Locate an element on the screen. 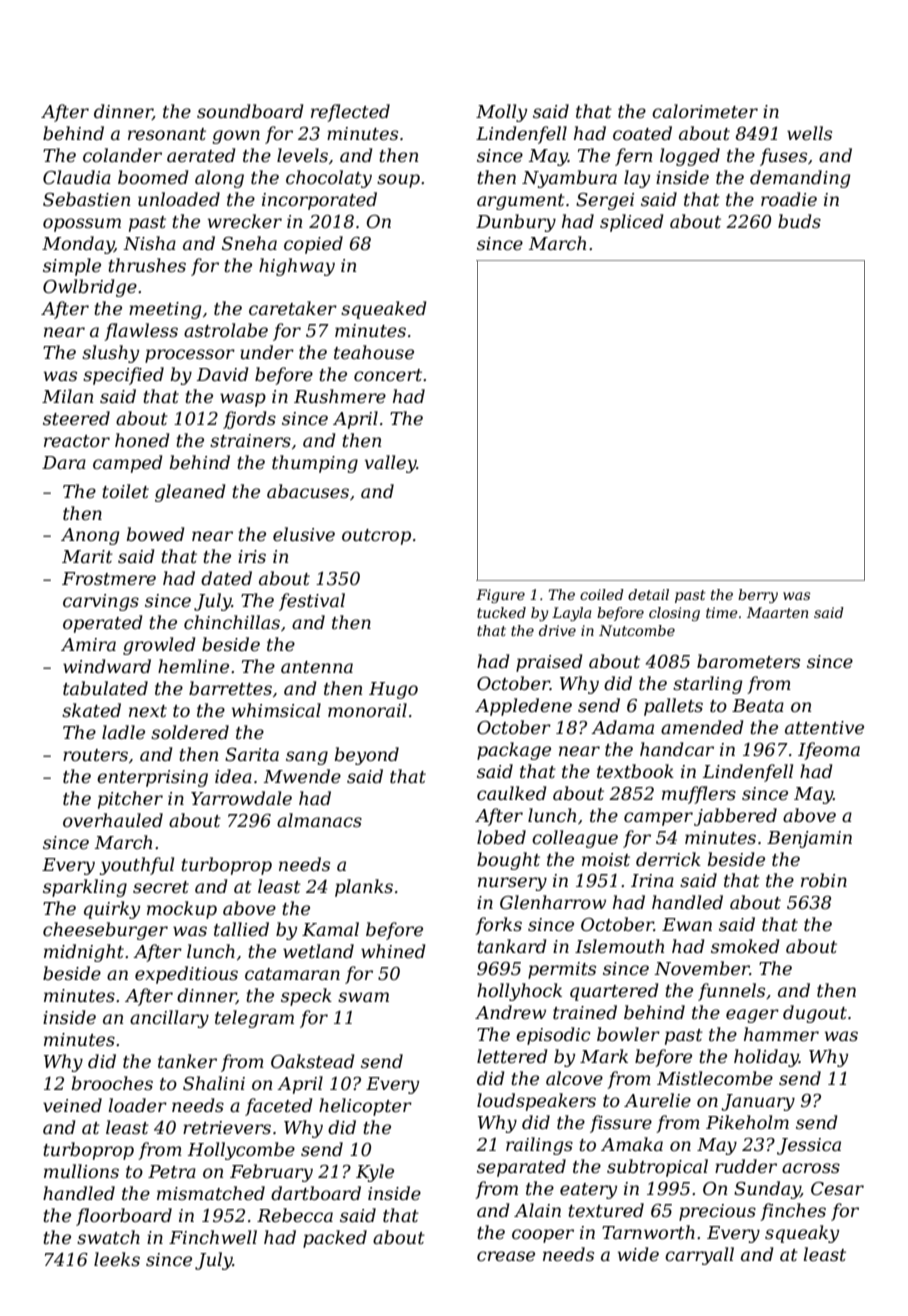 This screenshot has width=908, height=1316. Pikeholm is located at coordinates (747, 1122).
